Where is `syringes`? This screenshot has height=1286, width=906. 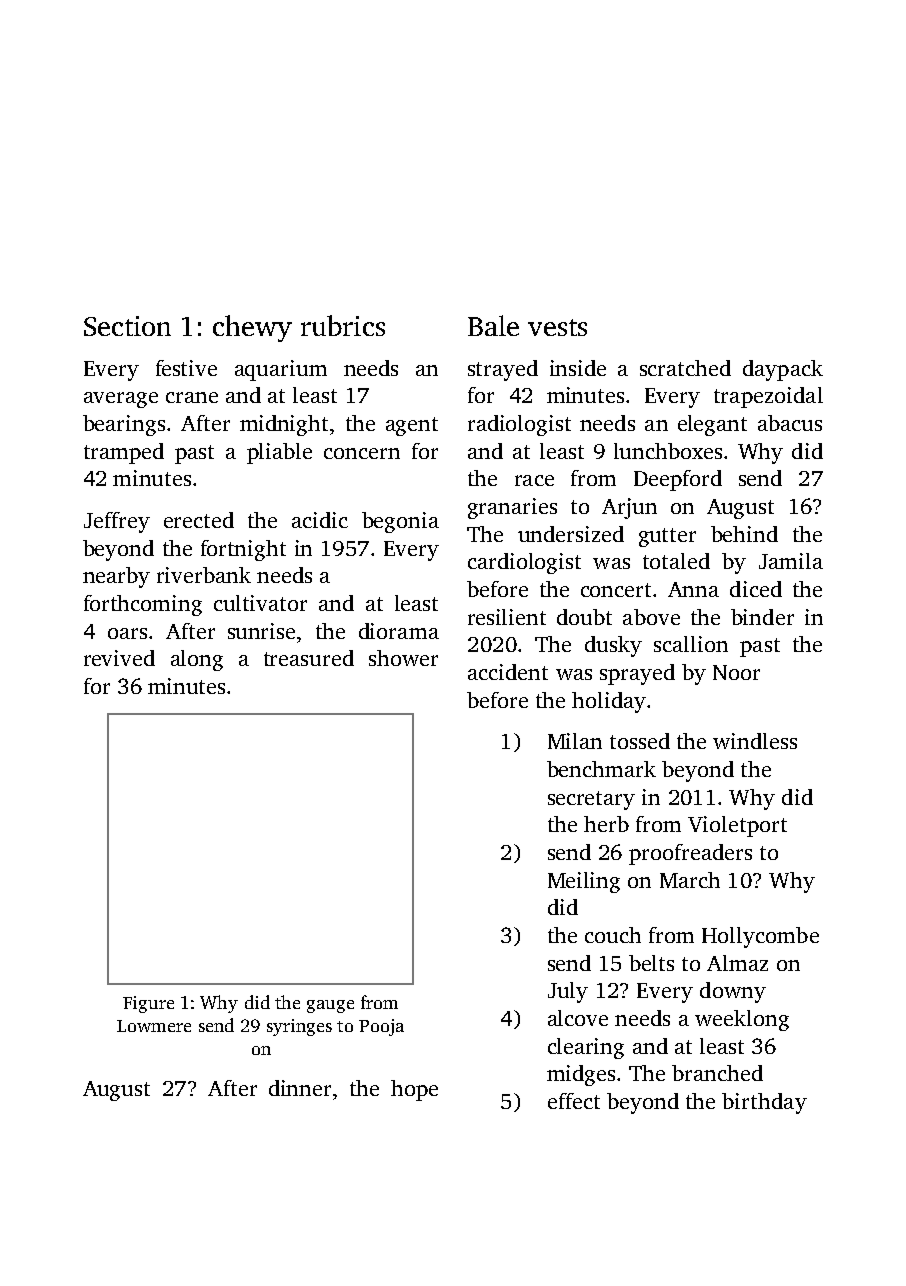
syringes is located at coordinates (299, 1027).
